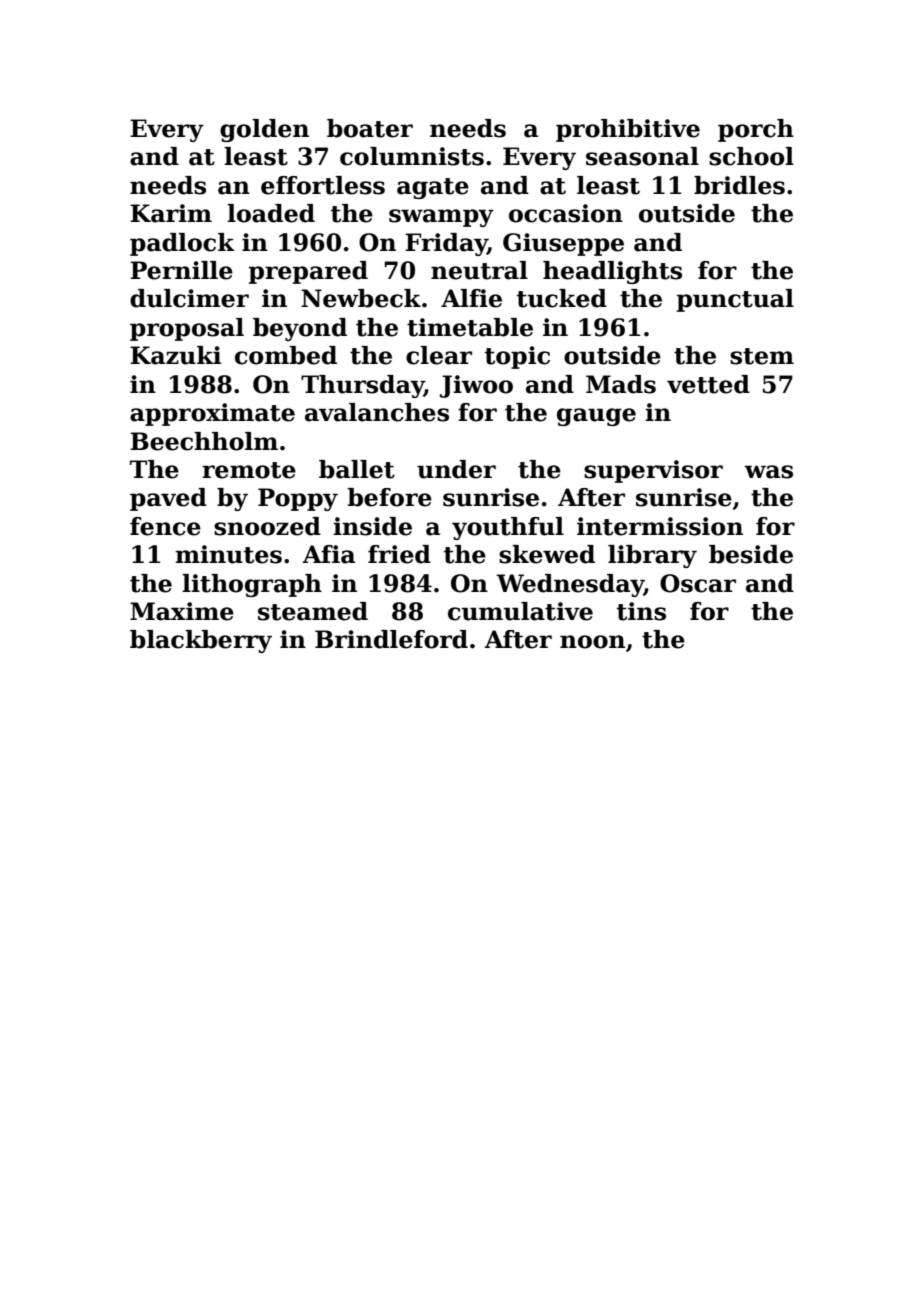 The height and width of the screenshot is (1311, 924). What do you see at coordinates (660, 526) in the screenshot?
I see `intermission` at bounding box center [660, 526].
